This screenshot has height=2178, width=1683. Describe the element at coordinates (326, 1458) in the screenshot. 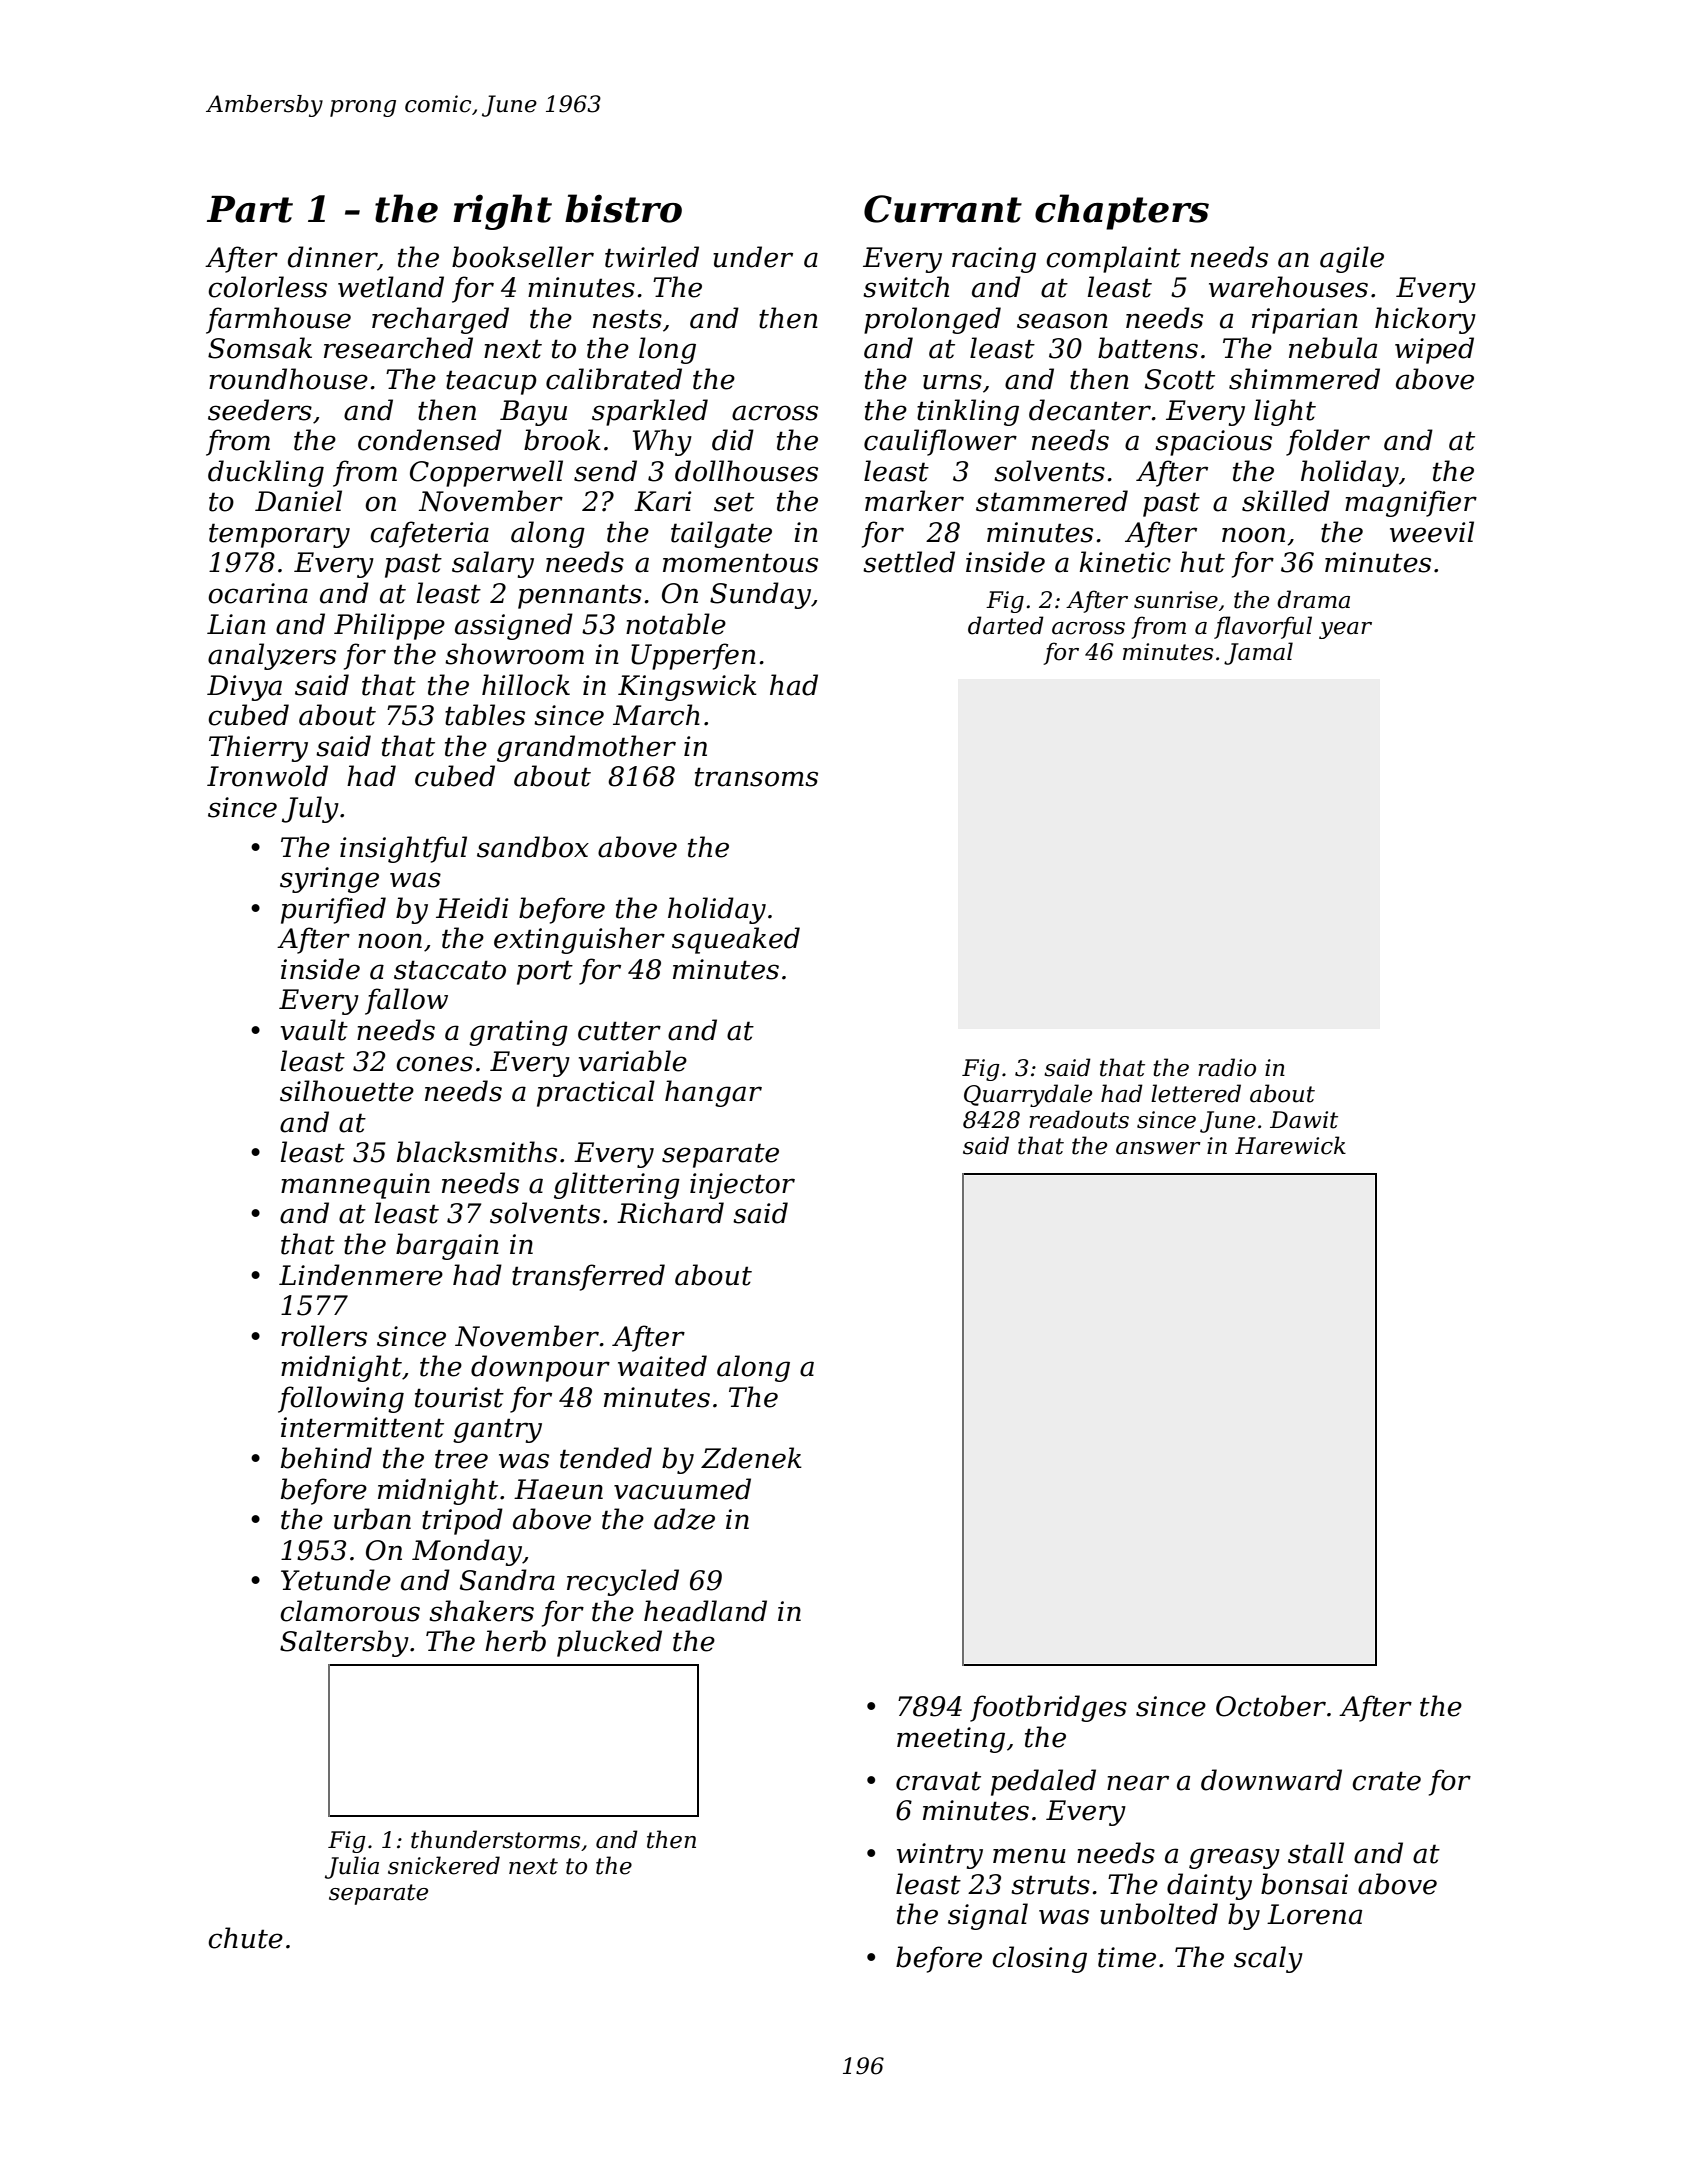

I see `behind` at that location.
